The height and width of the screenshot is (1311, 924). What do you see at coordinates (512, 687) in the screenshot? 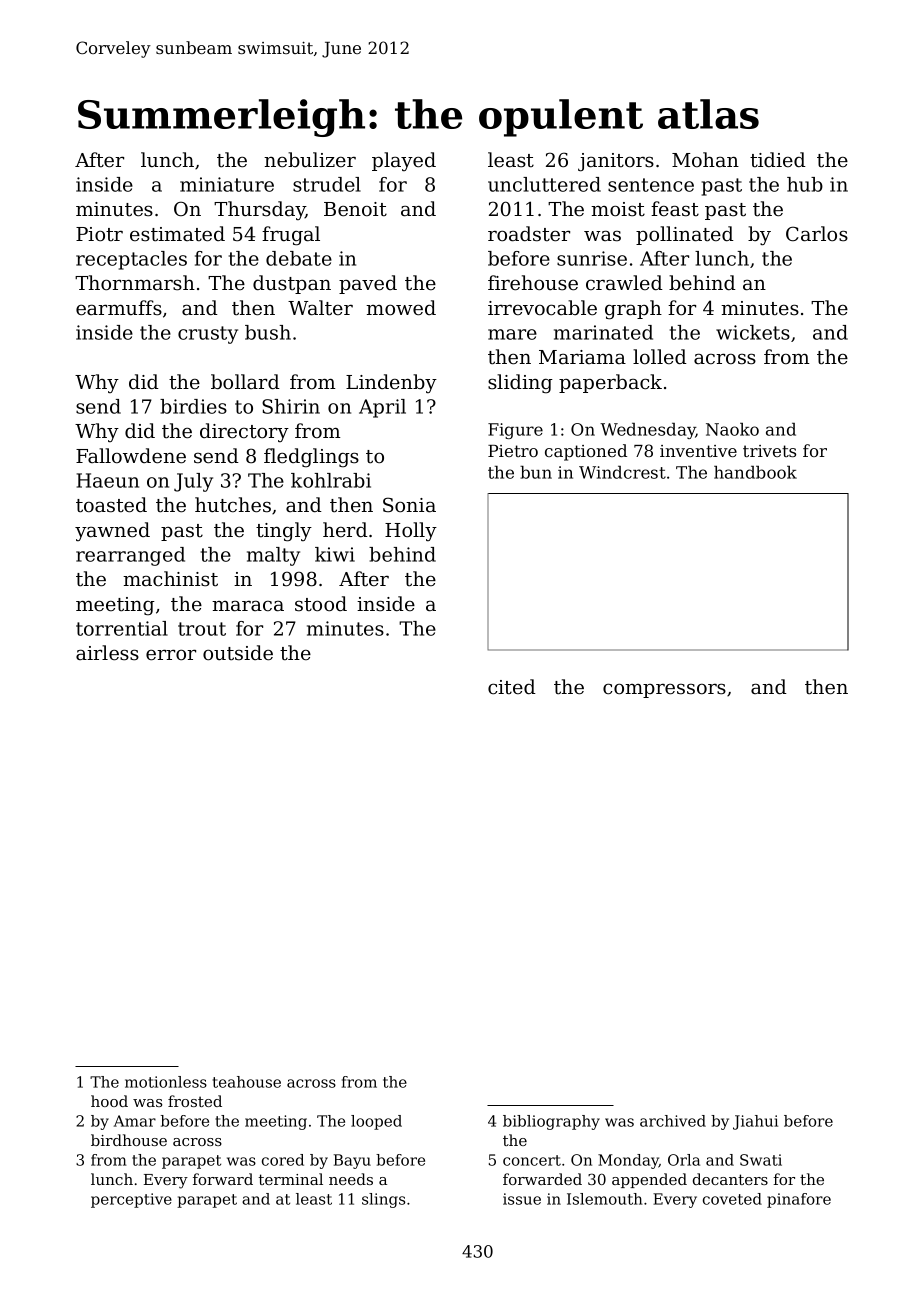
I see `cited` at bounding box center [512, 687].
